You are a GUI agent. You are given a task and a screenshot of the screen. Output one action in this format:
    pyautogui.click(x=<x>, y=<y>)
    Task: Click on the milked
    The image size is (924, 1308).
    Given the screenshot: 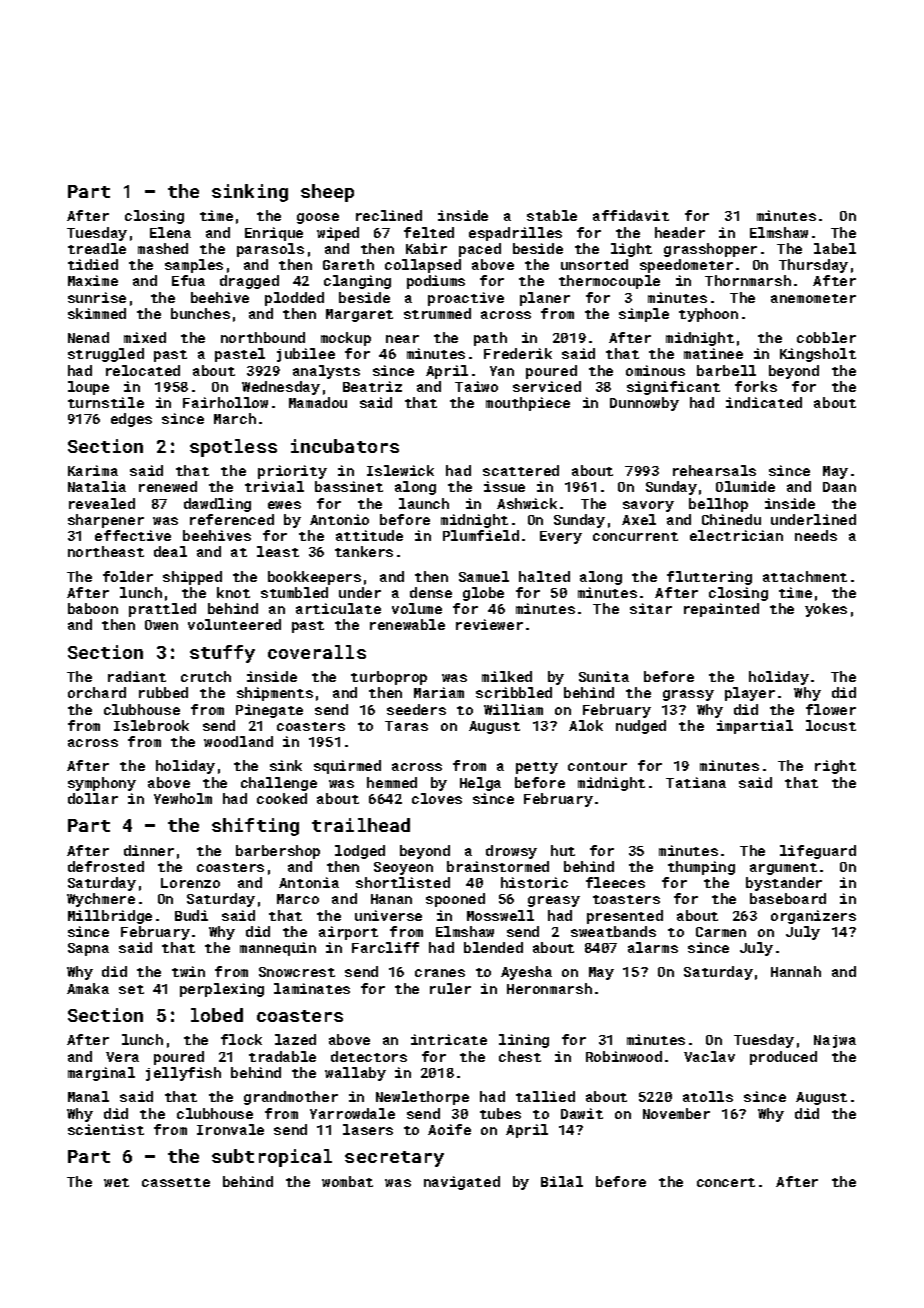 What is the action you would take?
    pyautogui.click(x=507, y=676)
